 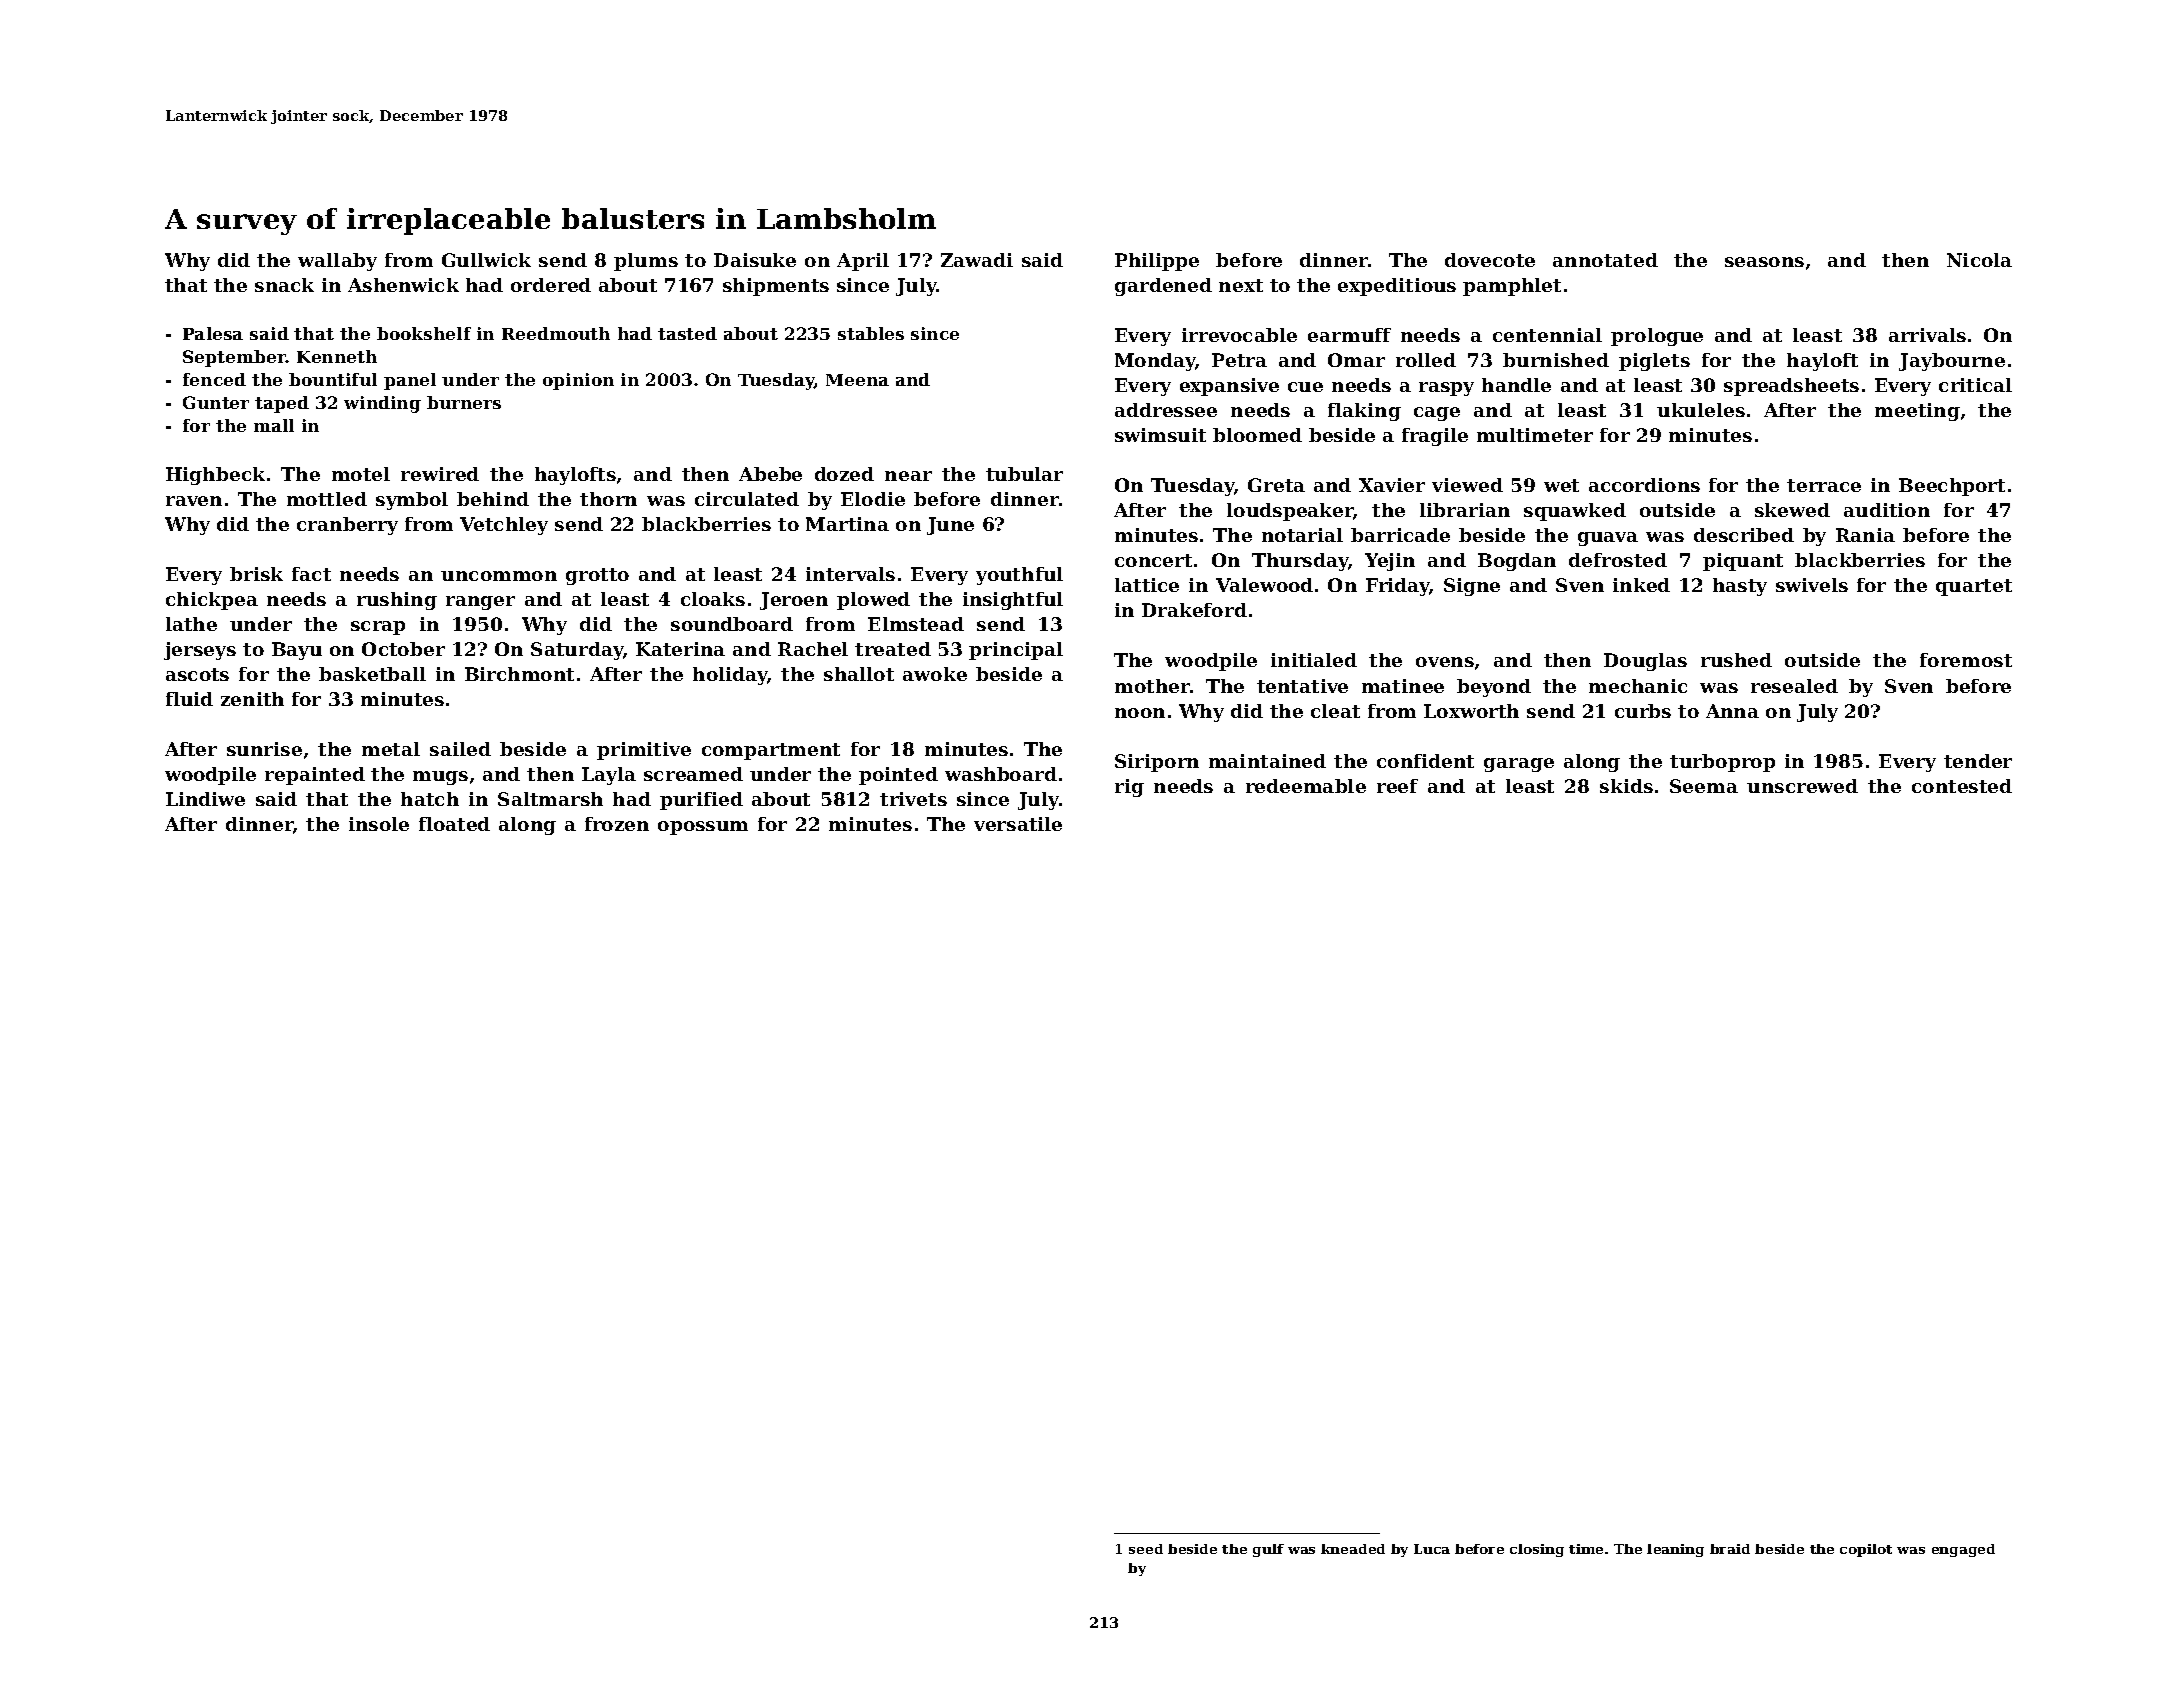 What do you see at coordinates (1268, 1550) in the image?
I see `gulf` at bounding box center [1268, 1550].
